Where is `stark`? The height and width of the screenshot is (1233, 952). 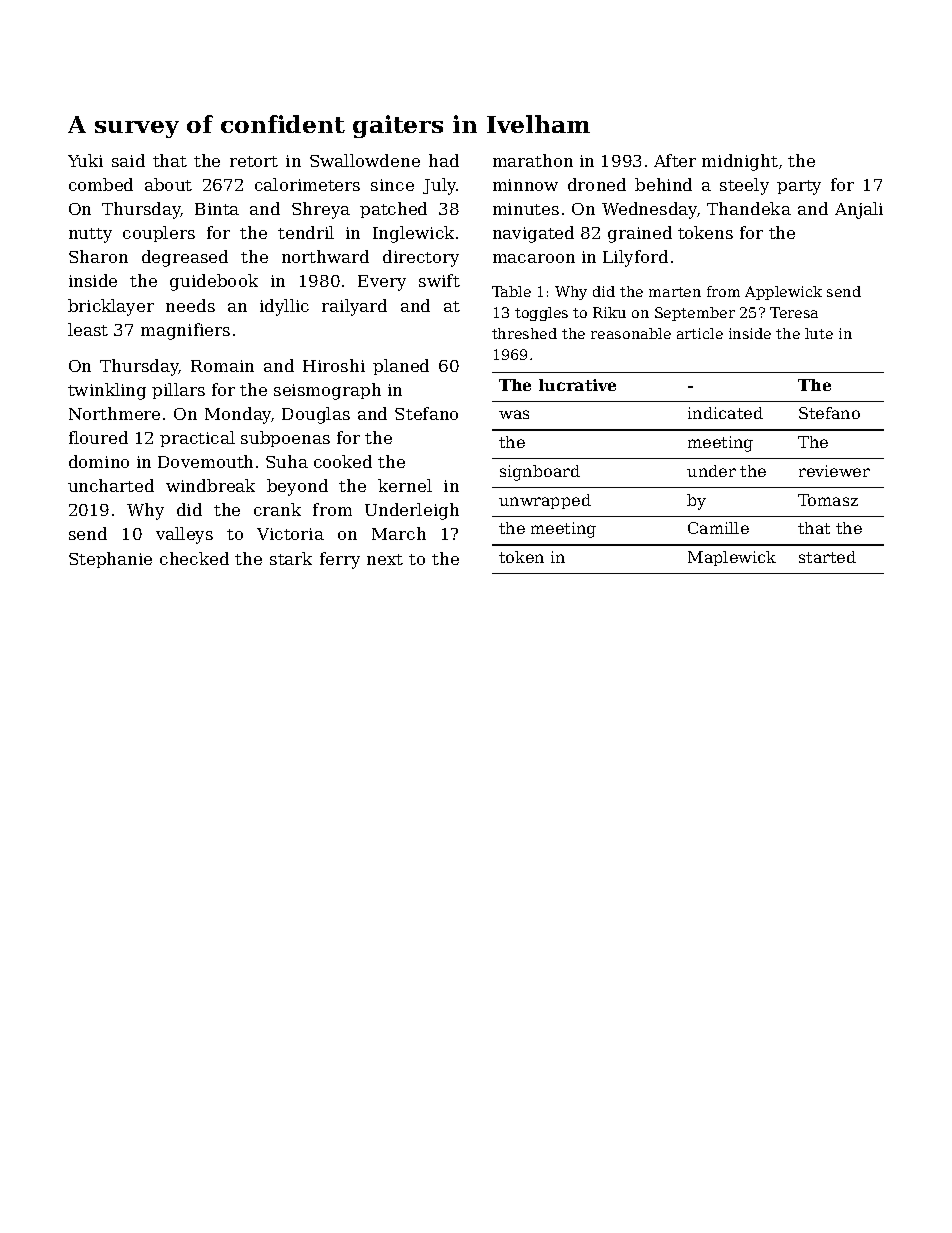 stark is located at coordinates (291, 558).
